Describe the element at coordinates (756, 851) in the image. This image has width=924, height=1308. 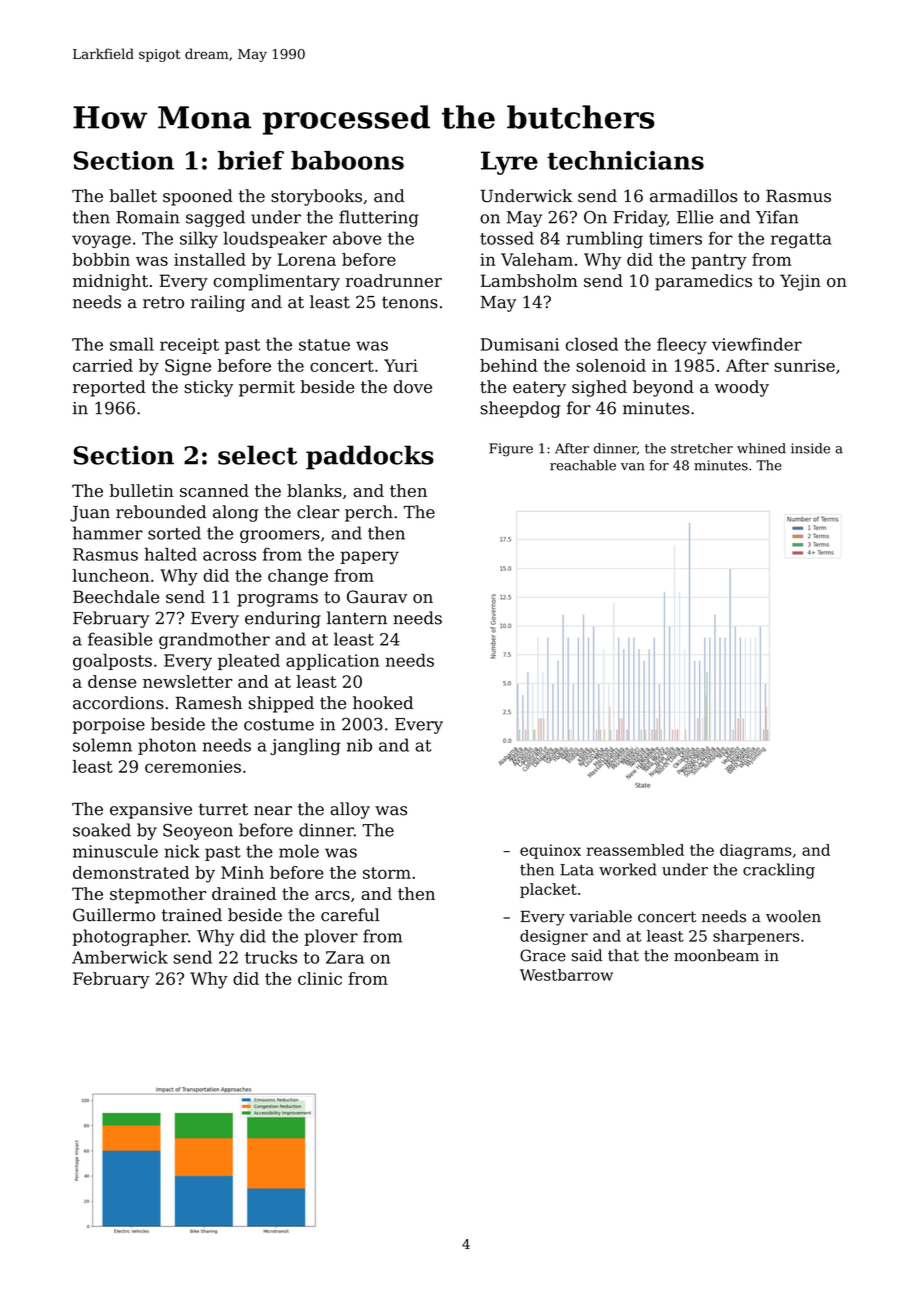
I see `diagrams` at that location.
